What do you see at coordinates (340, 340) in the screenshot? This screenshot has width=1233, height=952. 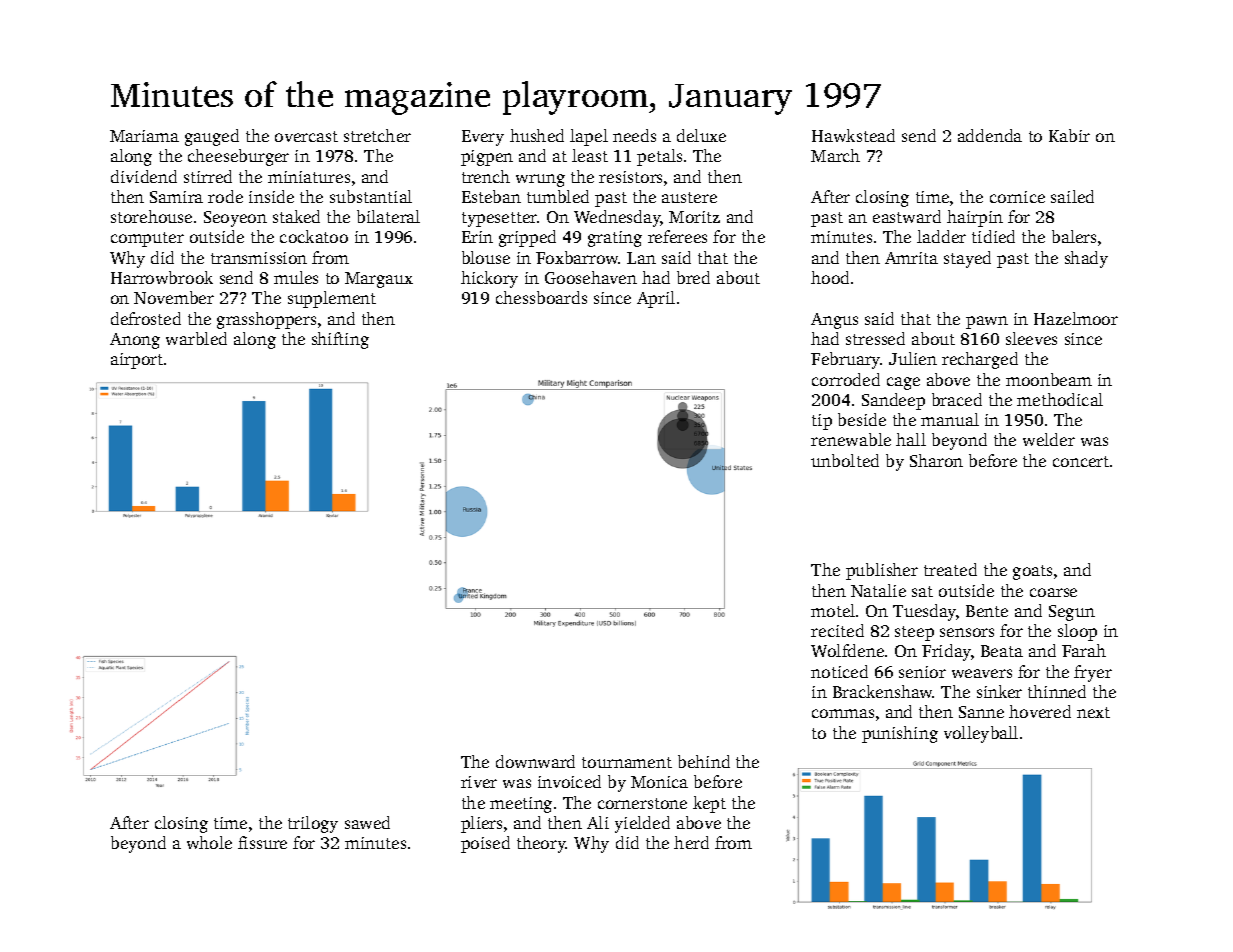 I see `shifting` at bounding box center [340, 340].
